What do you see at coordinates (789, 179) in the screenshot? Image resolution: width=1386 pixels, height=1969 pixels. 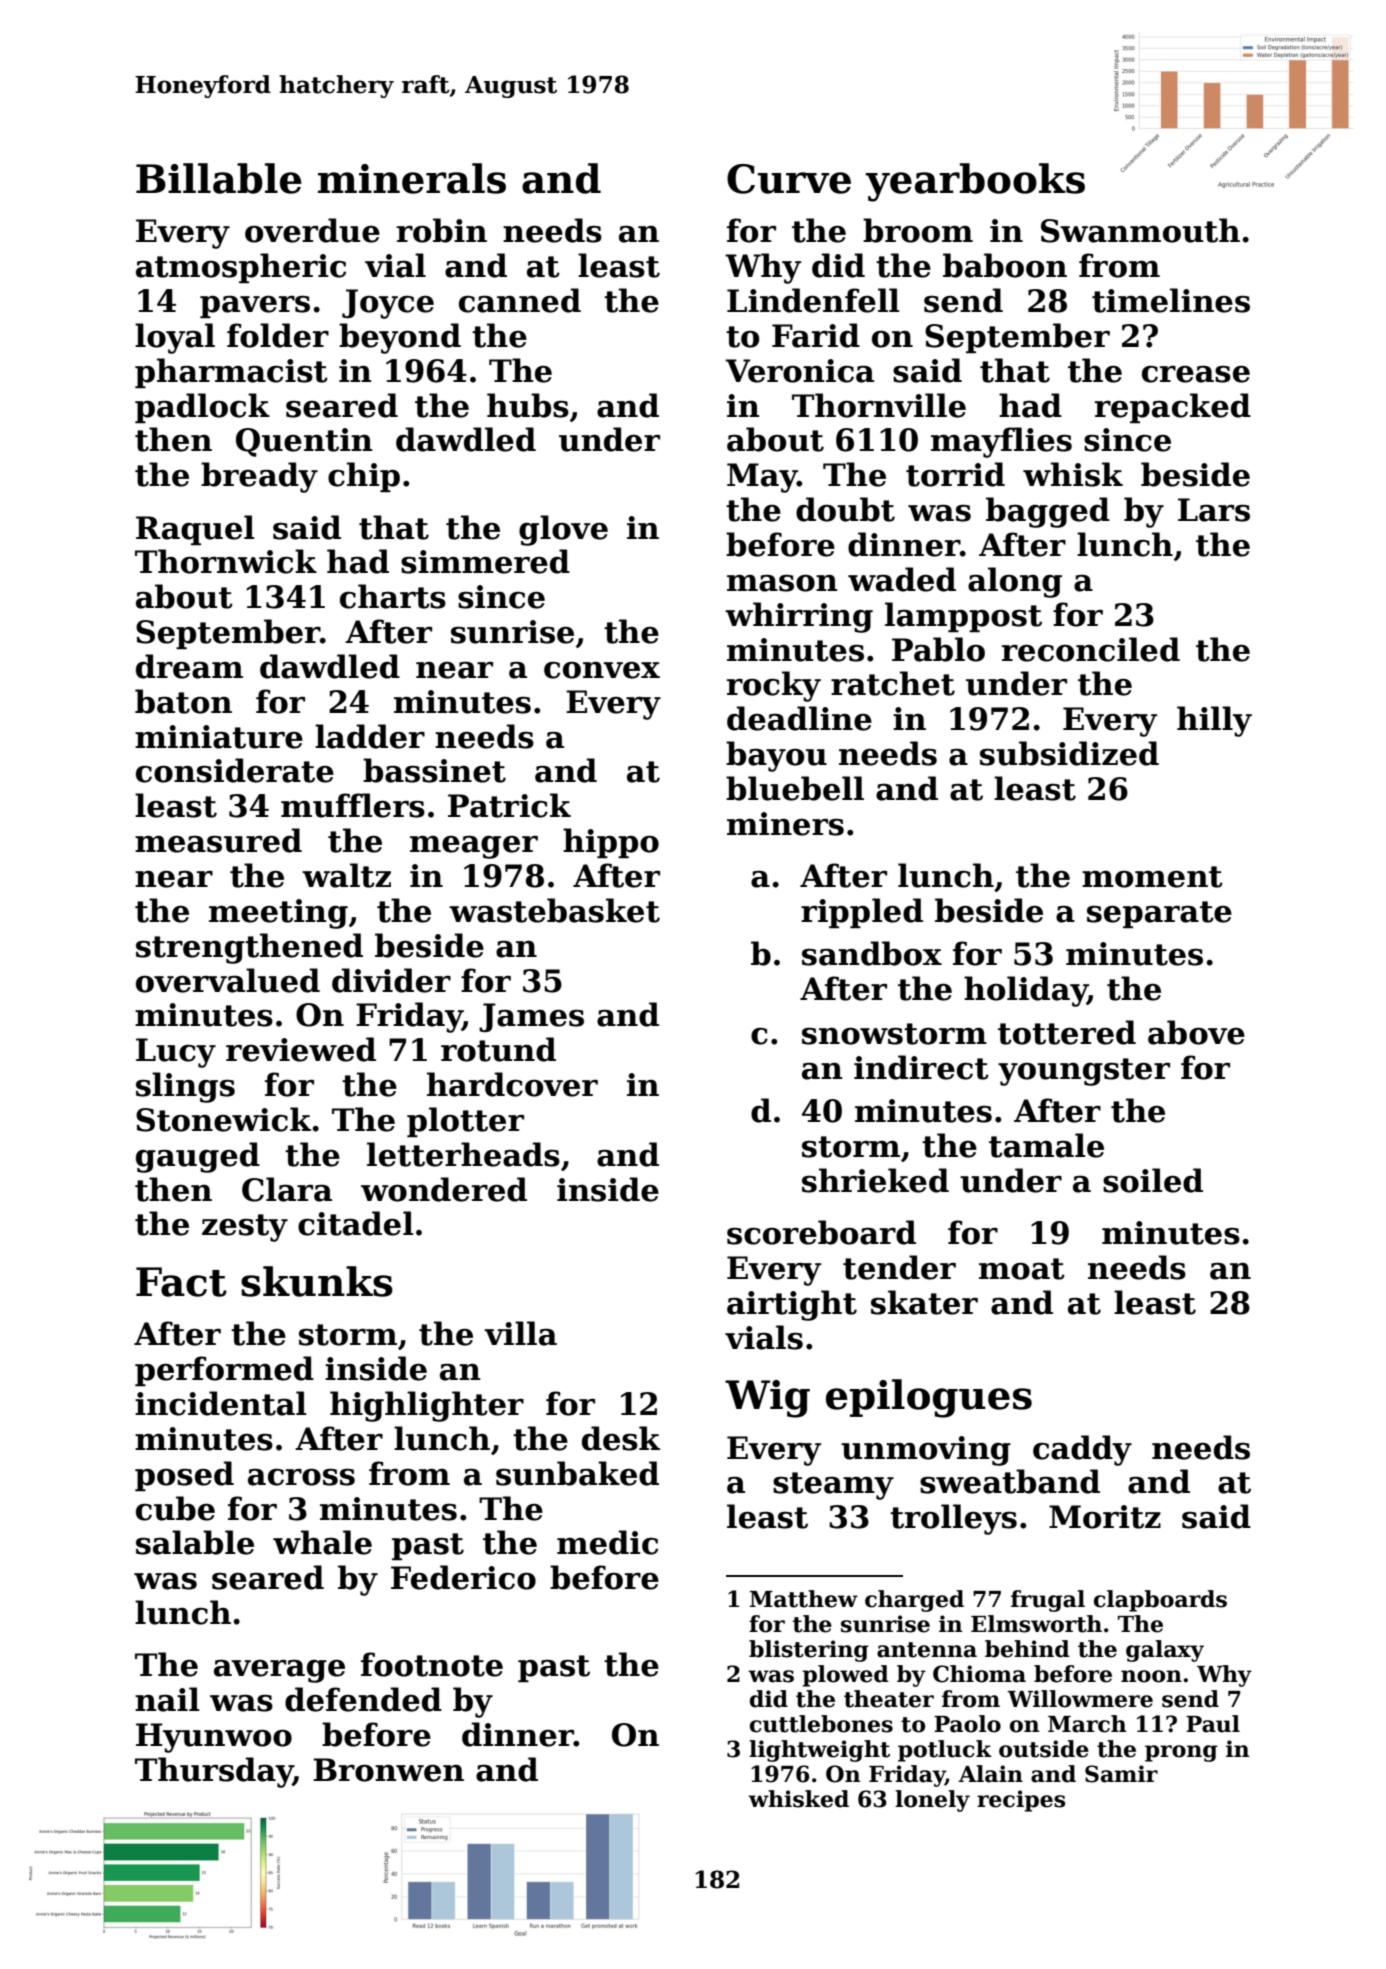 I see `Curve` at bounding box center [789, 179].
